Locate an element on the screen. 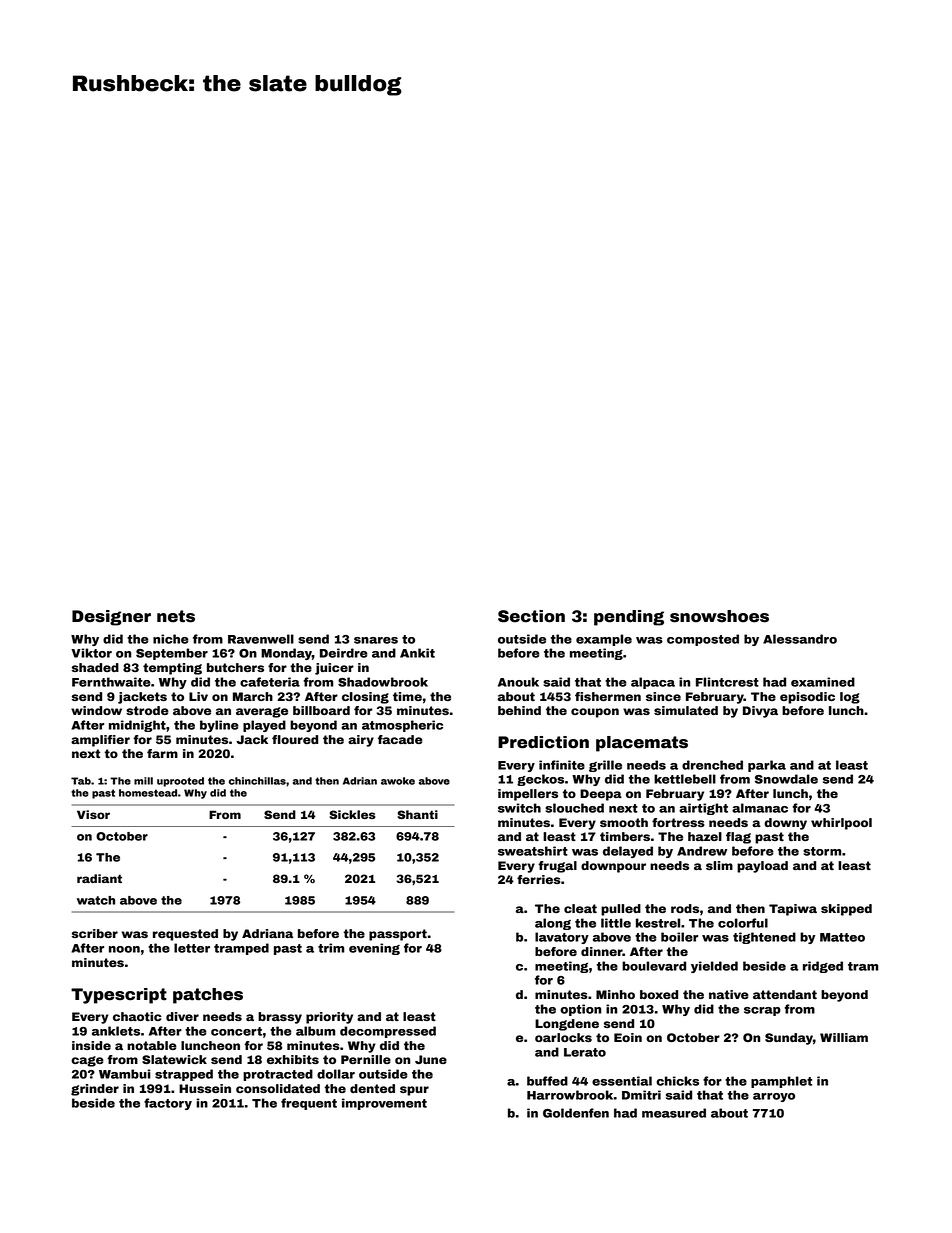  Alessandro is located at coordinates (800, 639).
